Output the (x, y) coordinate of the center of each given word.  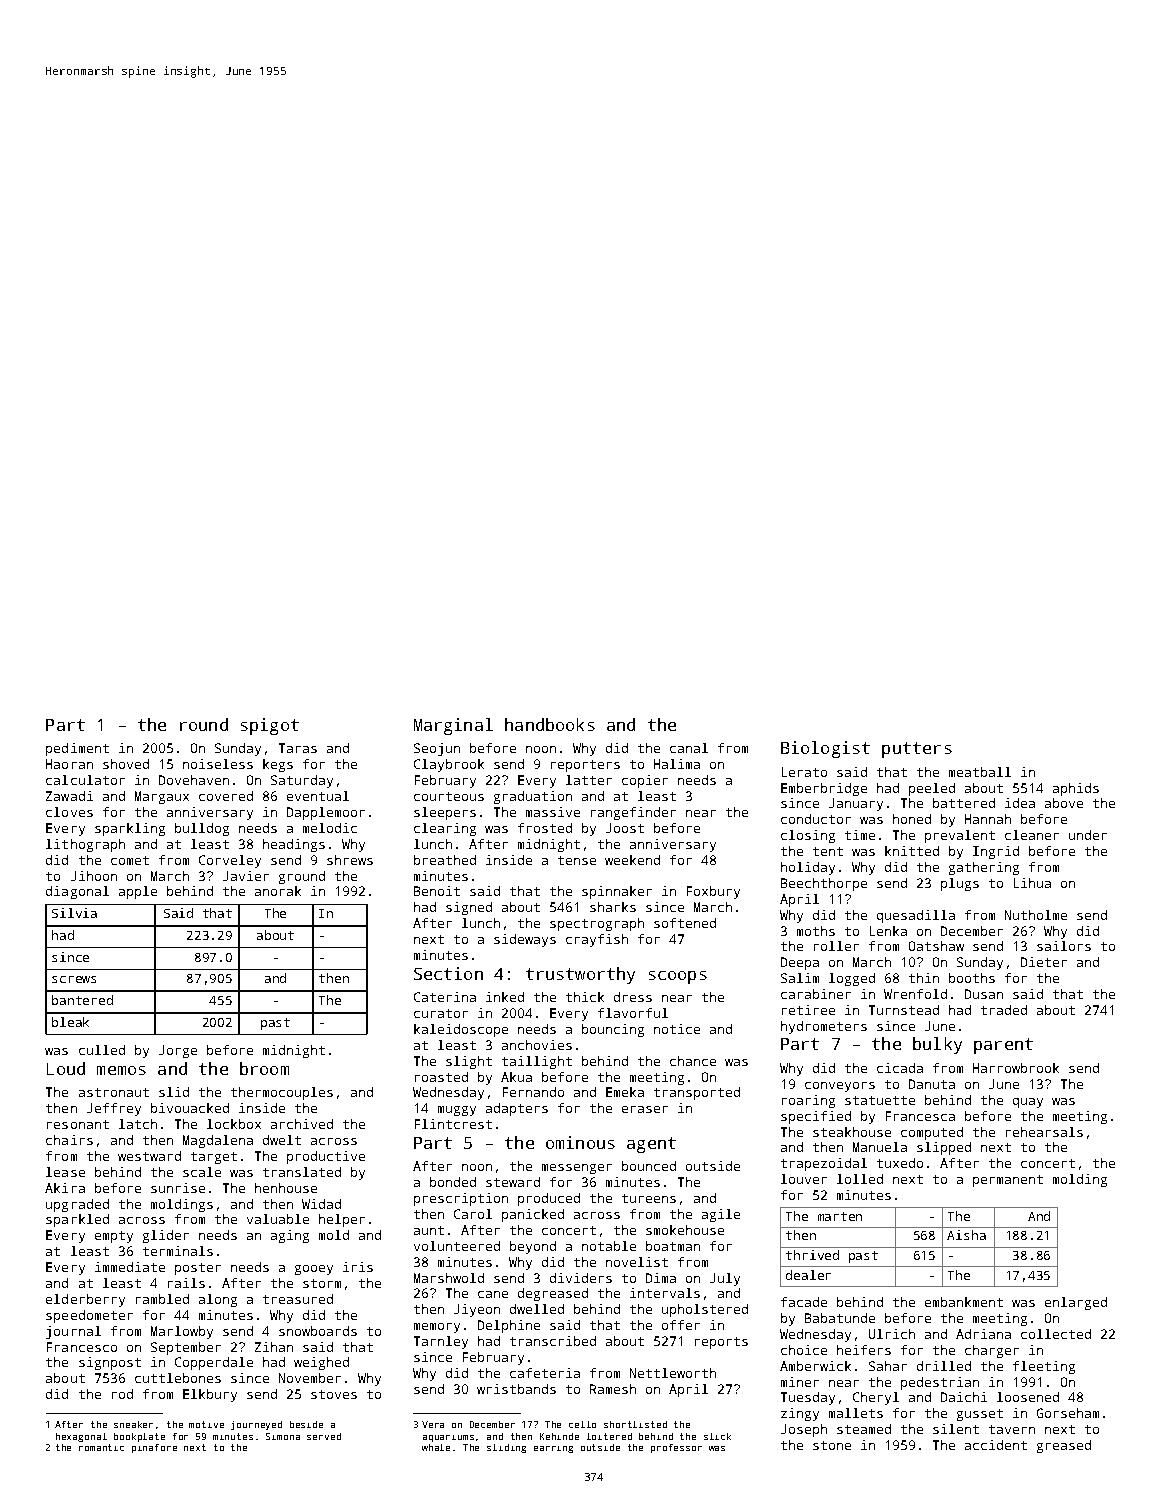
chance (693, 1061)
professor (676, 1448)
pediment (77, 749)
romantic (101, 1447)
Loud (66, 1068)
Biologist (825, 749)
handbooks (550, 724)
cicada (900, 1068)
